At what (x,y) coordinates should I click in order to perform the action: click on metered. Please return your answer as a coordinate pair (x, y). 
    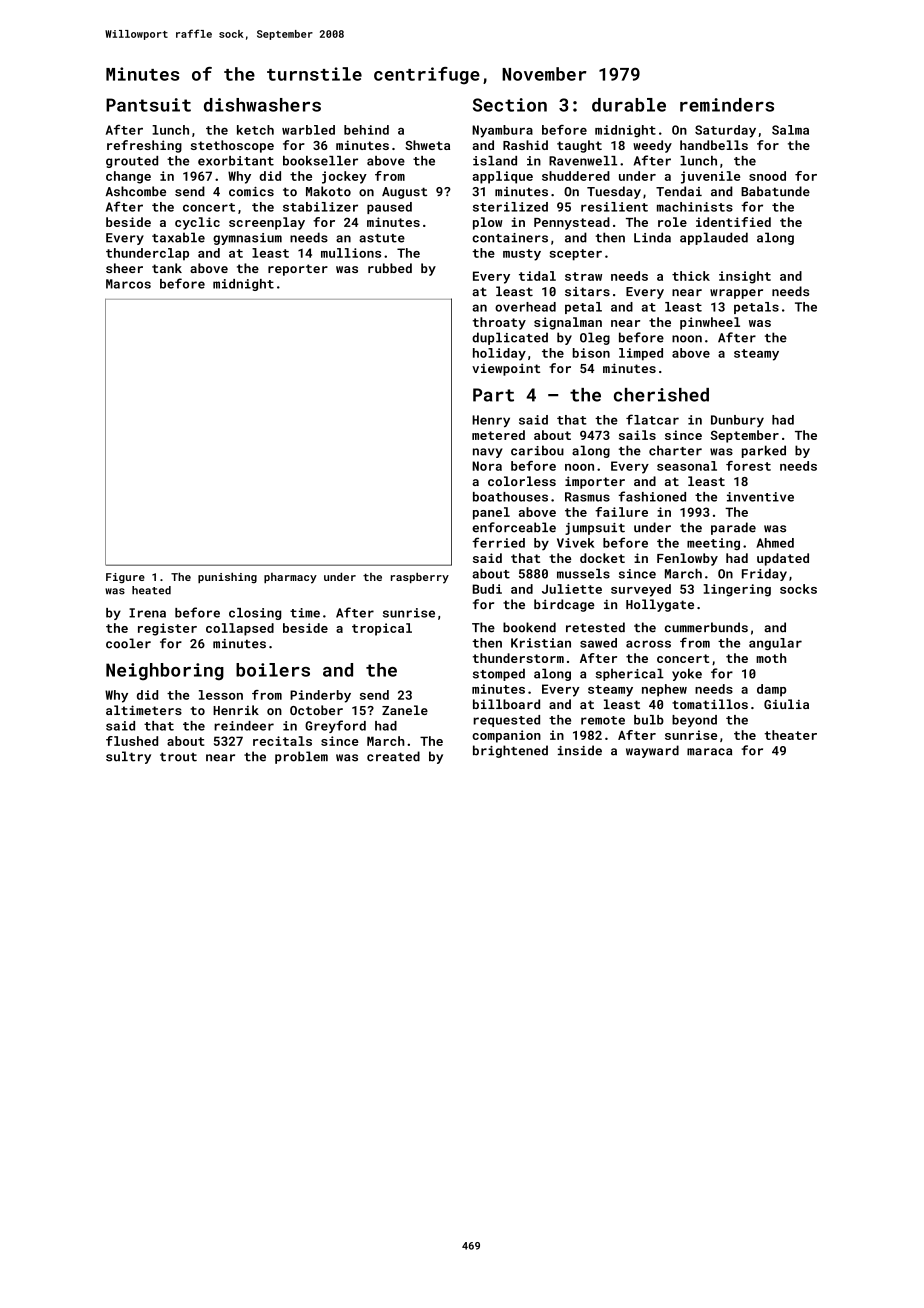
    Looking at the image, I should click on (498, 435).
